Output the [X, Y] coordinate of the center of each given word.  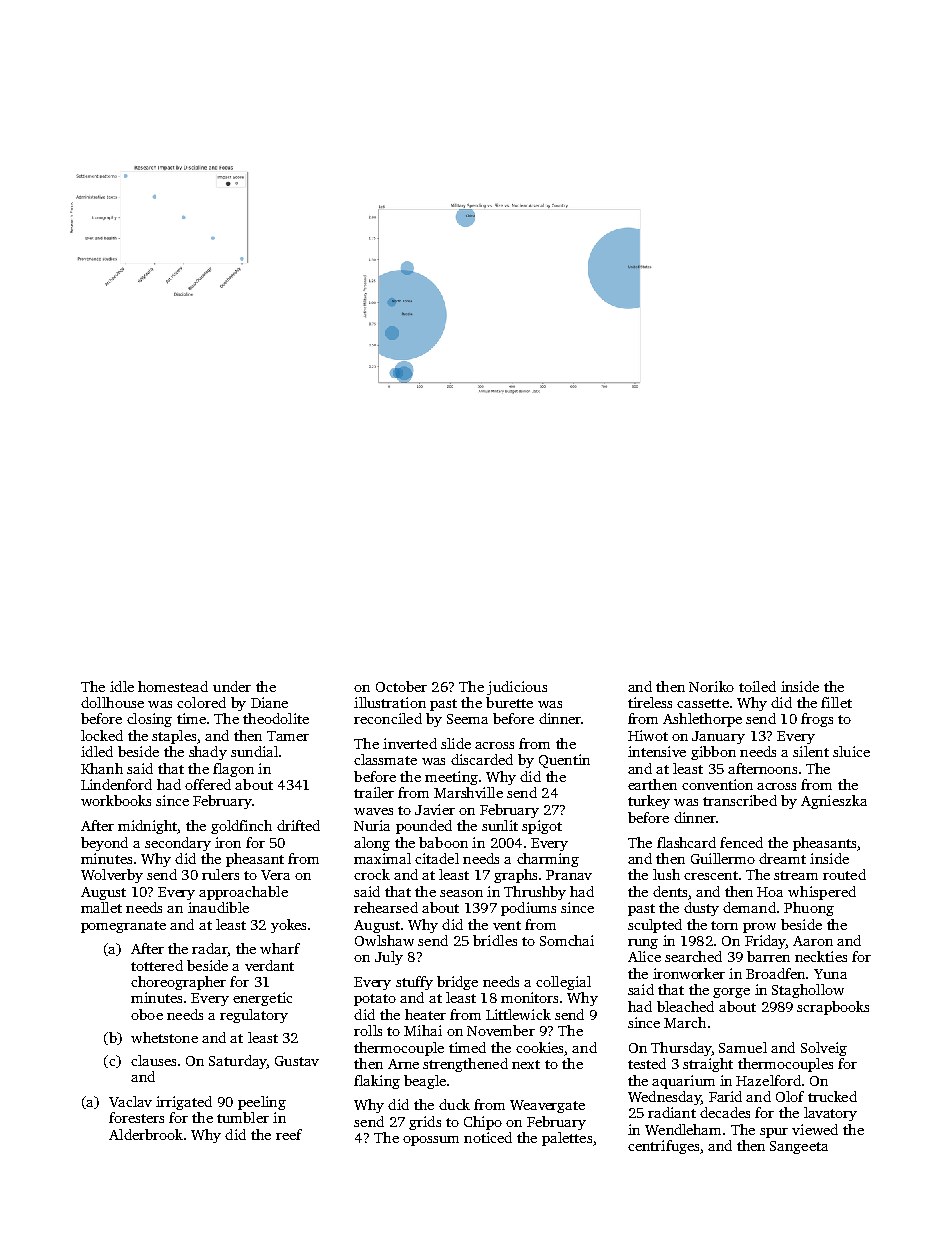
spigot [542, 827]
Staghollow [808, 991]
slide [456, 743]
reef [289, 1134]
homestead [173, 686]
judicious [517, 688]
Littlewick [518, 1014]
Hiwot [648, 735]
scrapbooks [833, 1008]
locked [102, 735]
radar [210, 950]
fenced [741, 842]
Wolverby [112, 876]
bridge [457, 983]
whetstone [164, 1037]
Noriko [711, 686]
